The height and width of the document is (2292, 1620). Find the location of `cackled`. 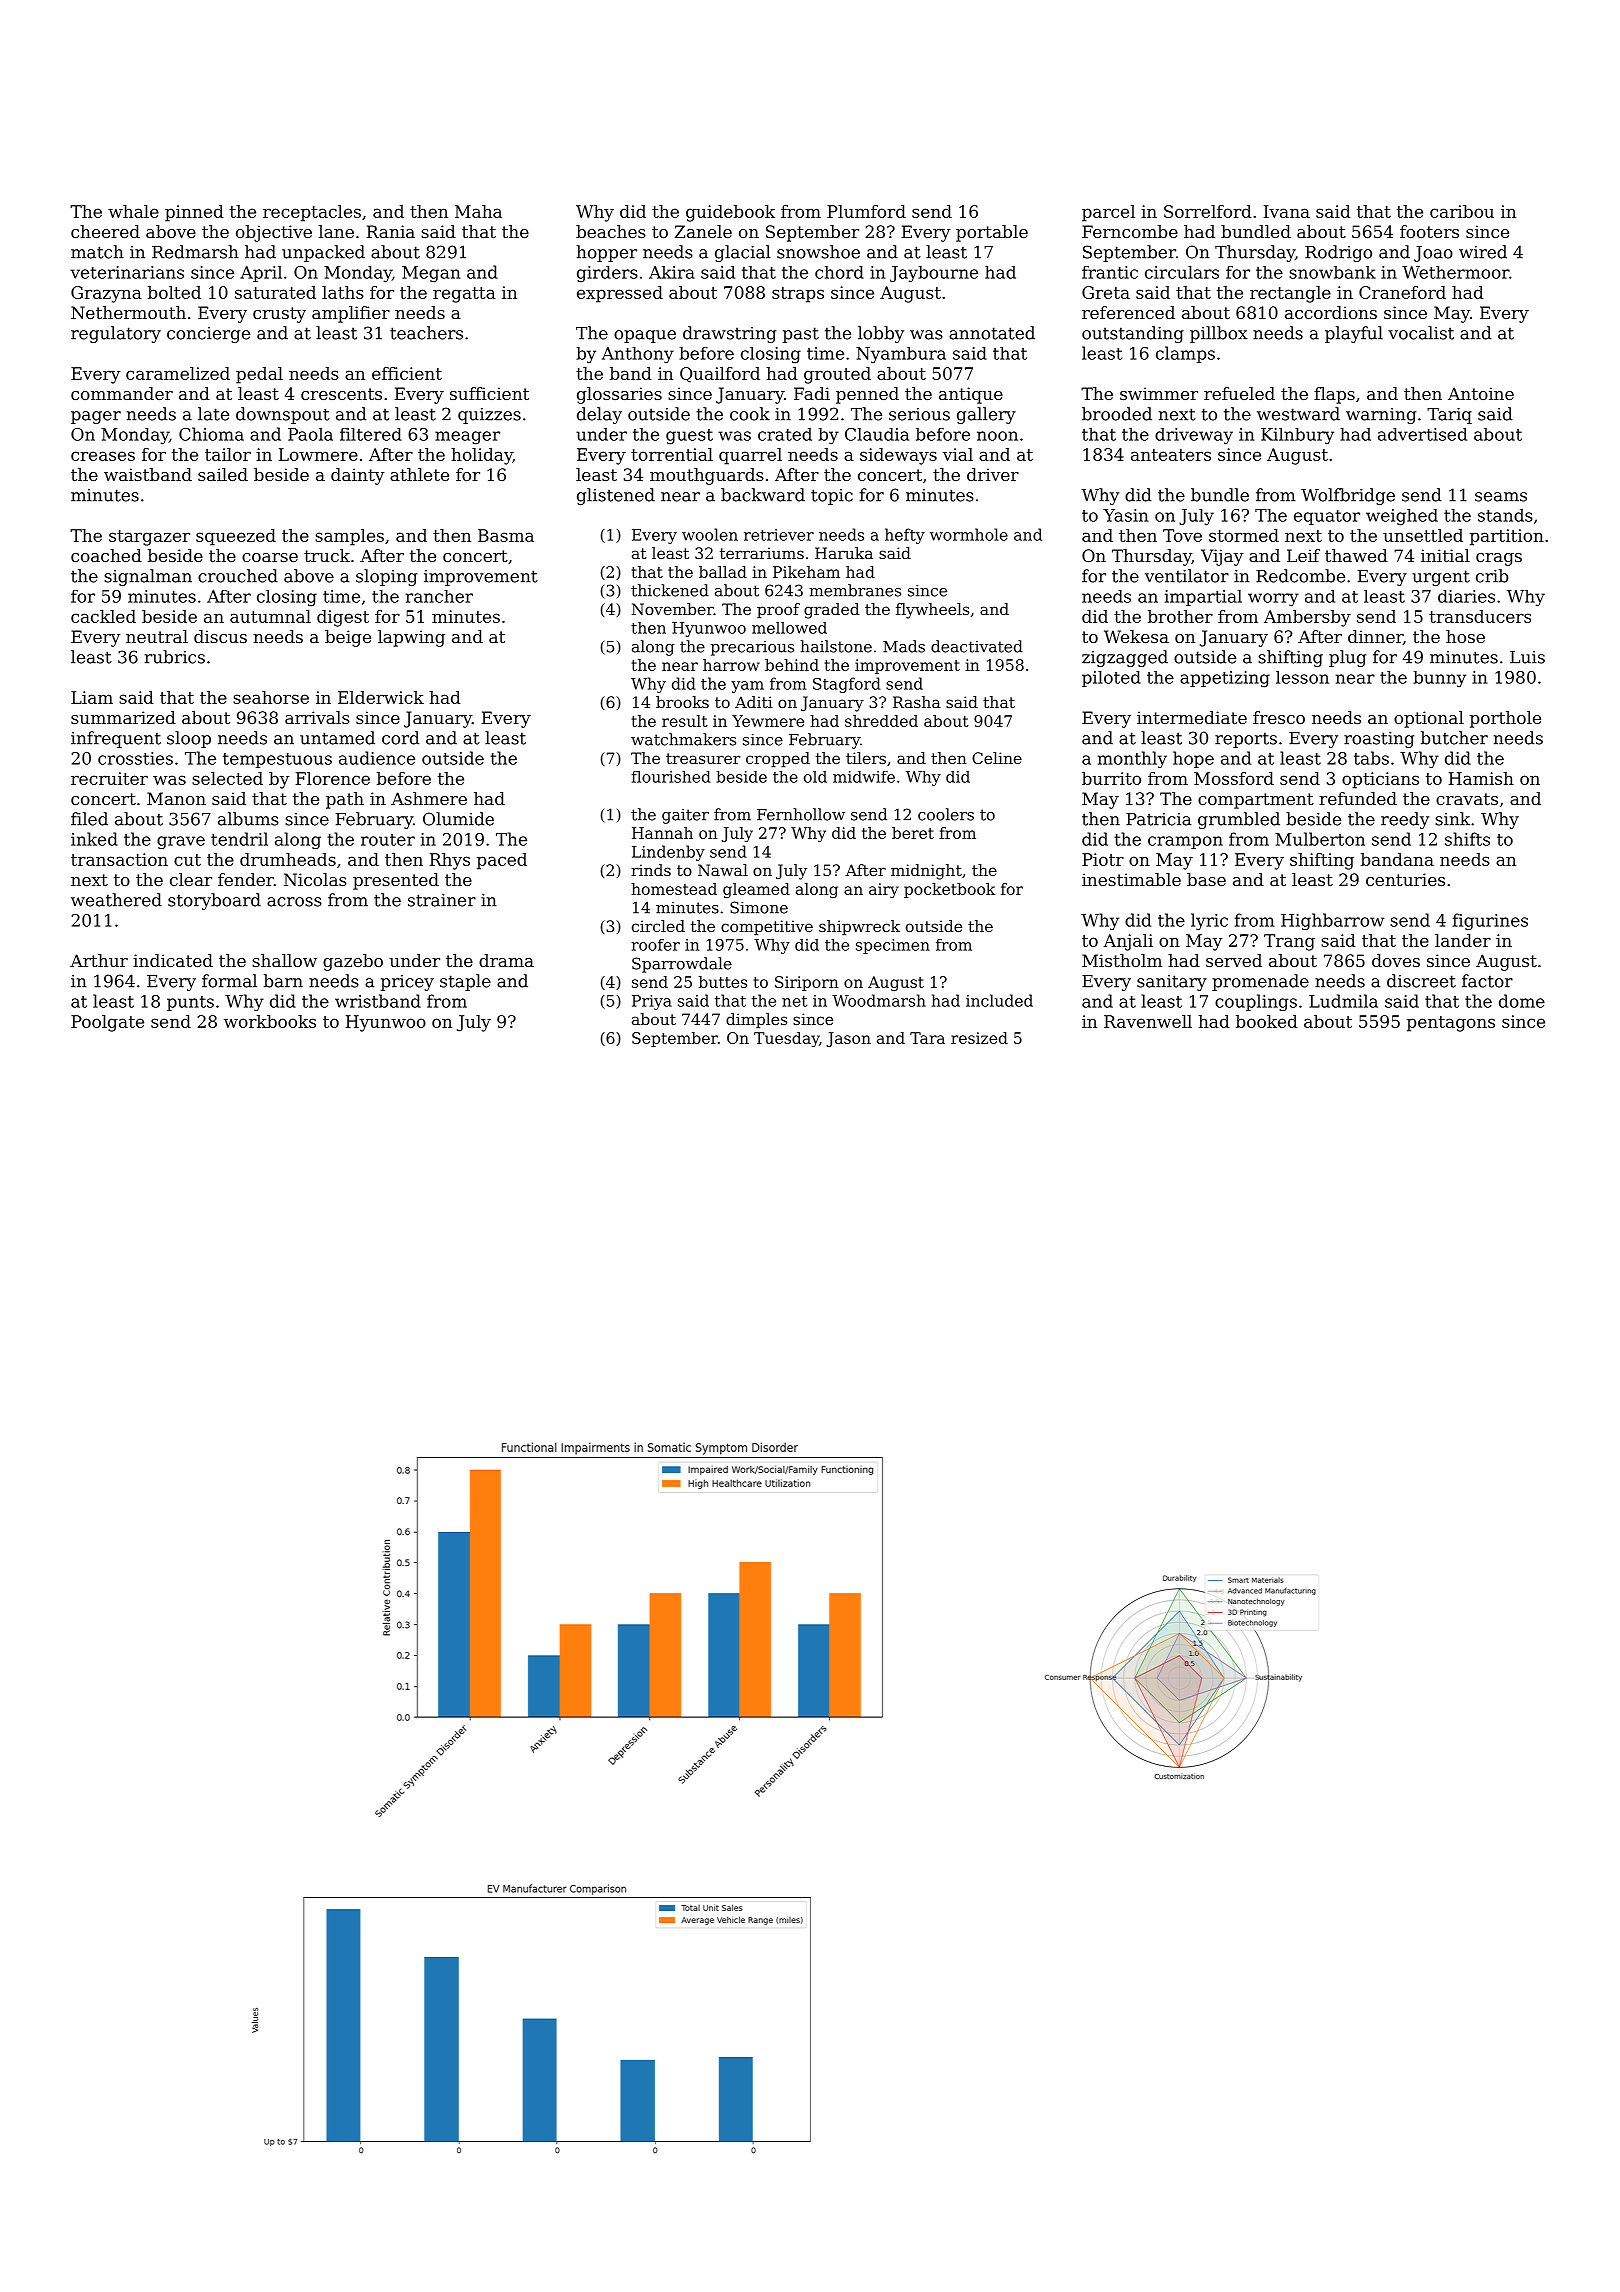

cackled is located at coordinates (103, 616).
